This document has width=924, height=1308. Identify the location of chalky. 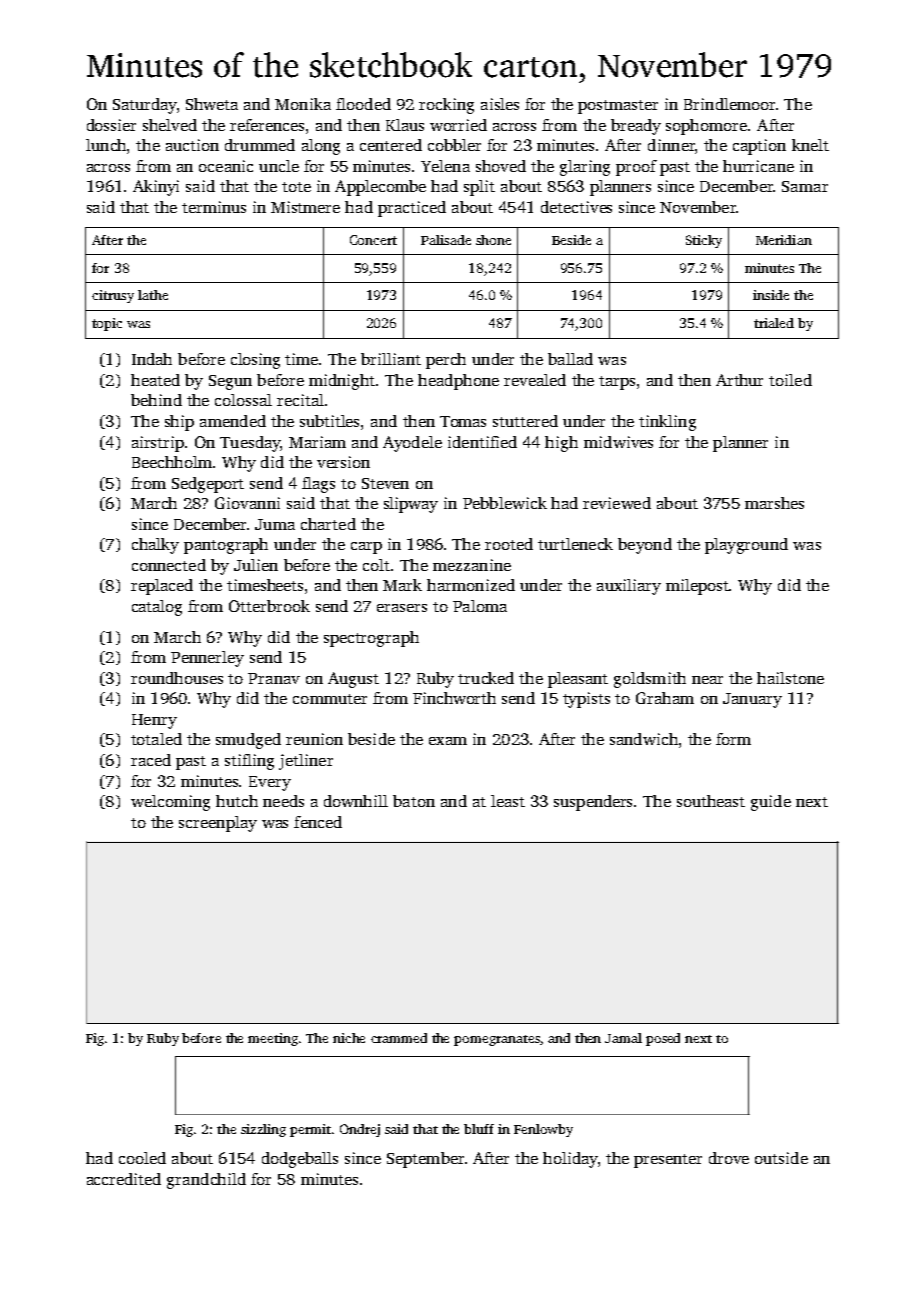
(155, 546).
